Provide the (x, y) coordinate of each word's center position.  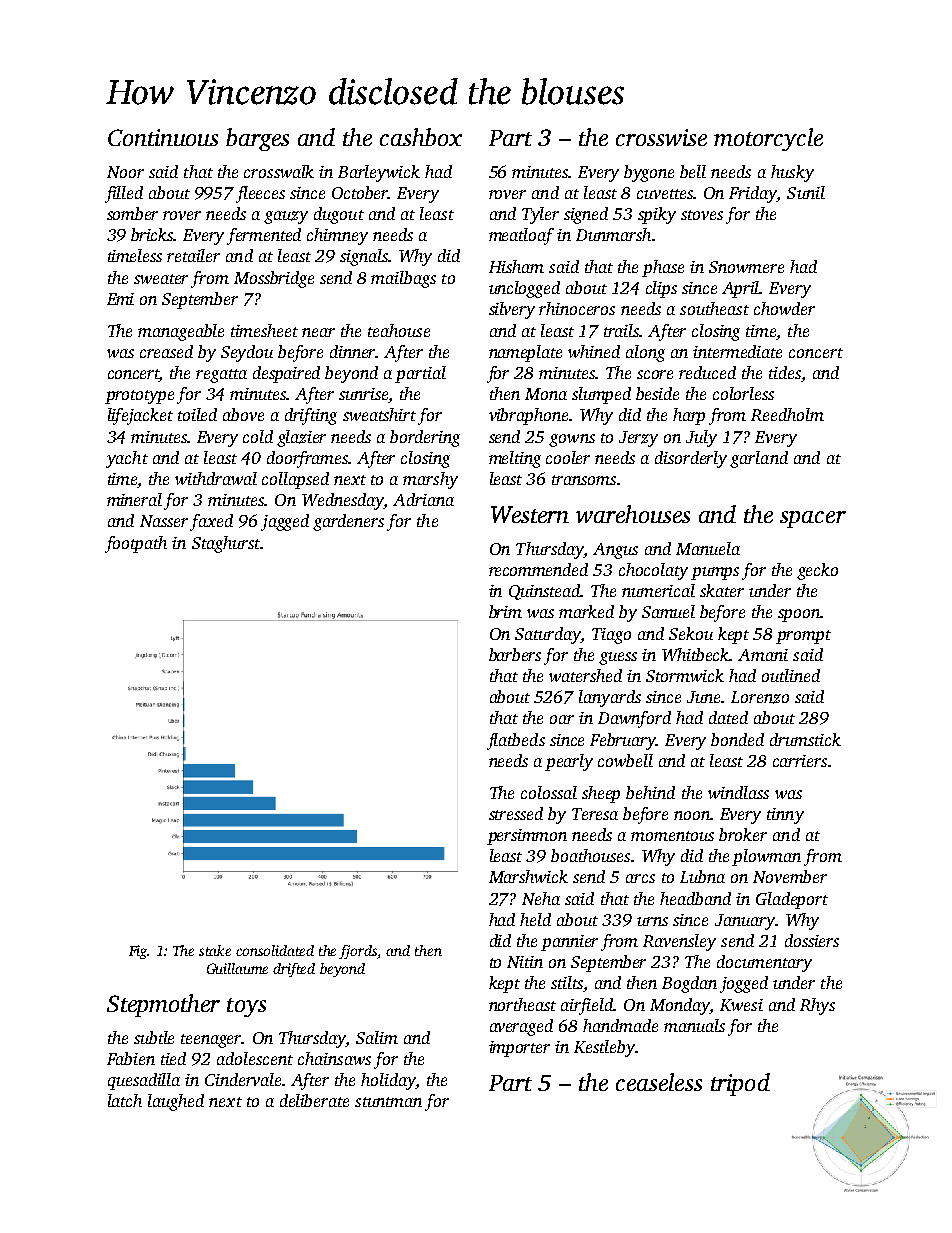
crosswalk (279, 171)
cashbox (421, 137)
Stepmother (163, 1005)
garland (759, 459)
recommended (538, 569)
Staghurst (226, 544)
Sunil (806, 192)
